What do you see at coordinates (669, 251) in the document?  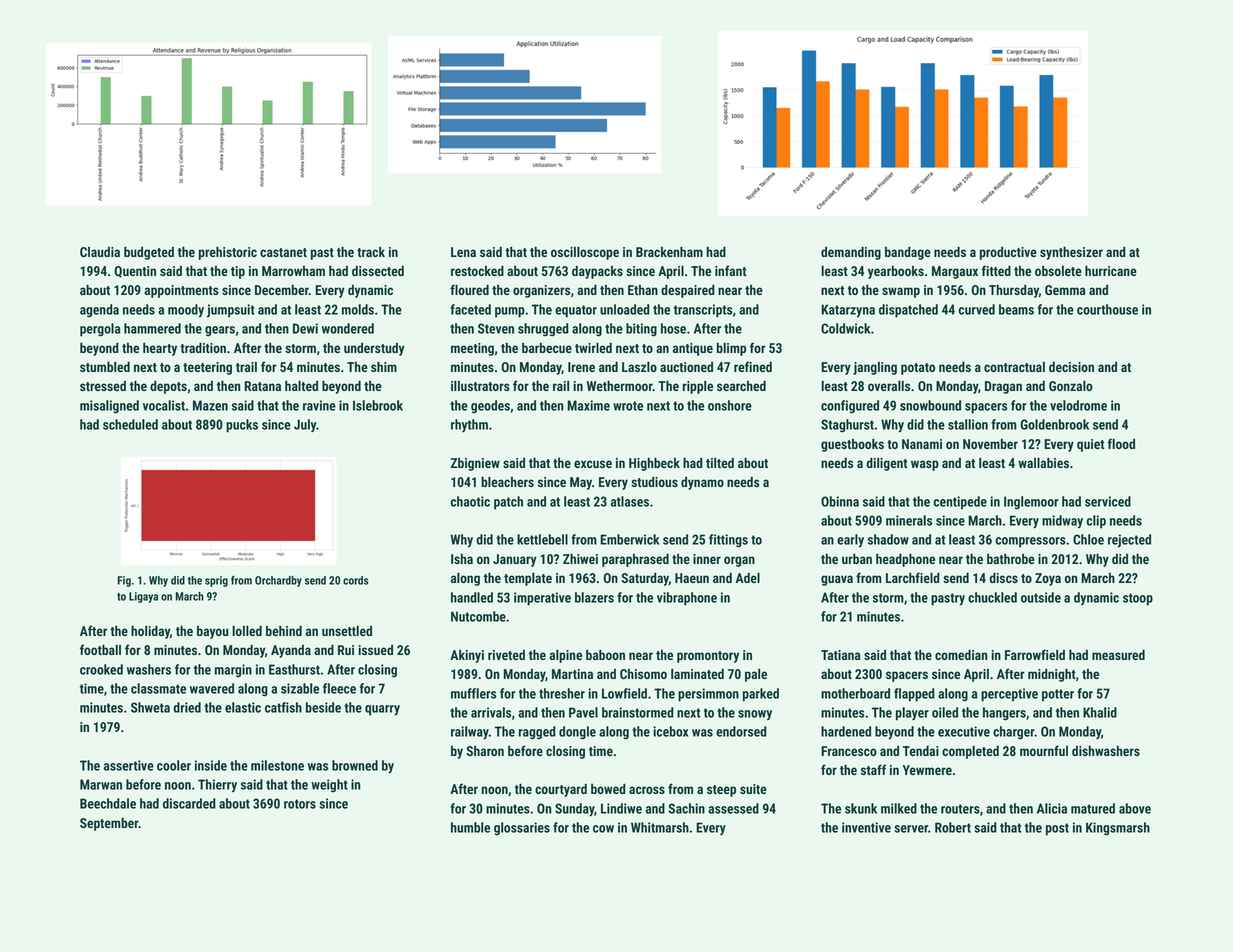 I see `Brackenham` at bounding box center [669, 251].
